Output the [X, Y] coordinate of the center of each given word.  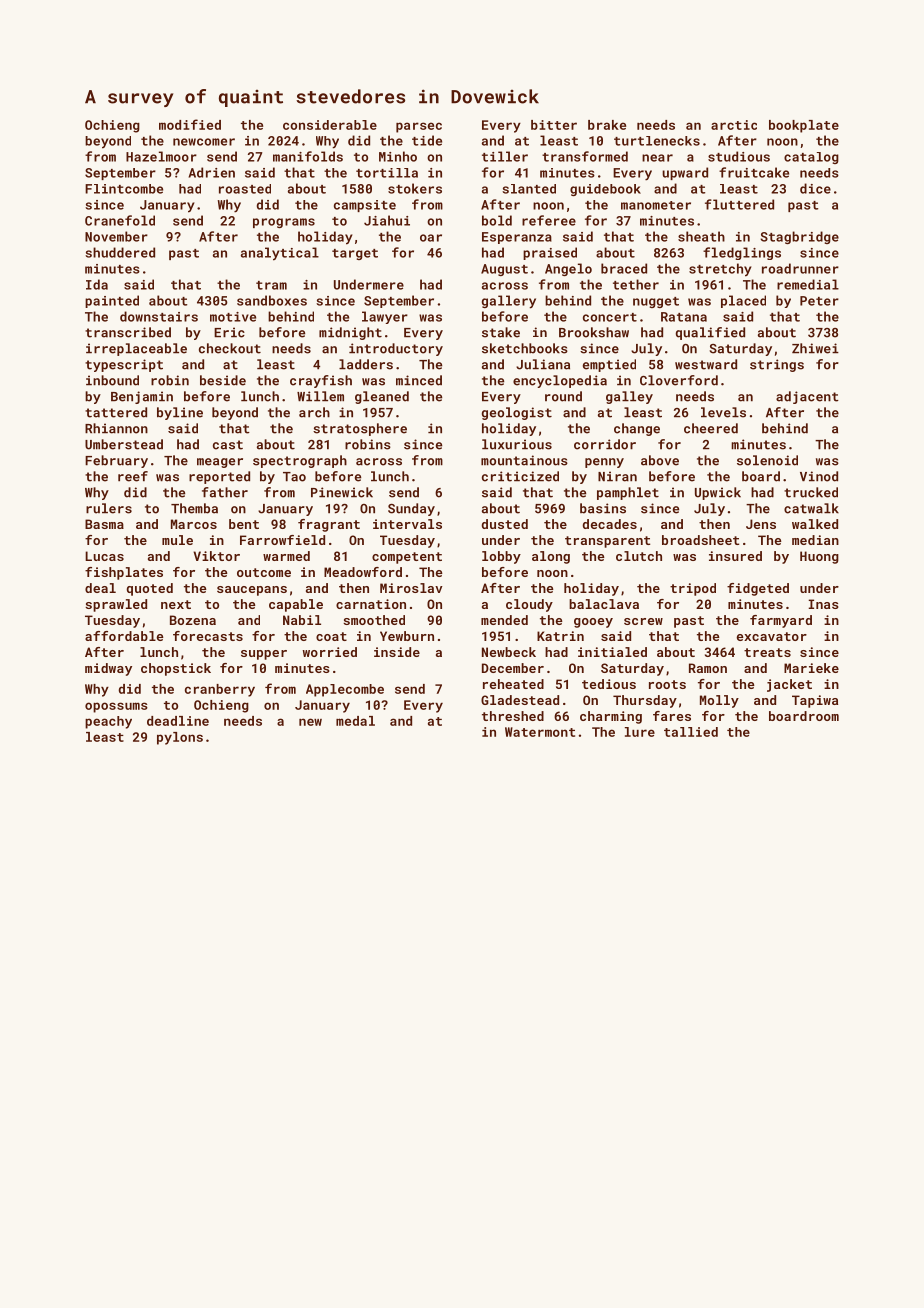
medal [355, 721]
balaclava [604, 604]
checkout [230, 348]
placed [743, 301]
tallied [691, 732]
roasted [245, 189]
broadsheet [700, 540]
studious [739, 156]
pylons [180, 738]
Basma [104, 524]
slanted [529, 189]
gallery [509, 302]
